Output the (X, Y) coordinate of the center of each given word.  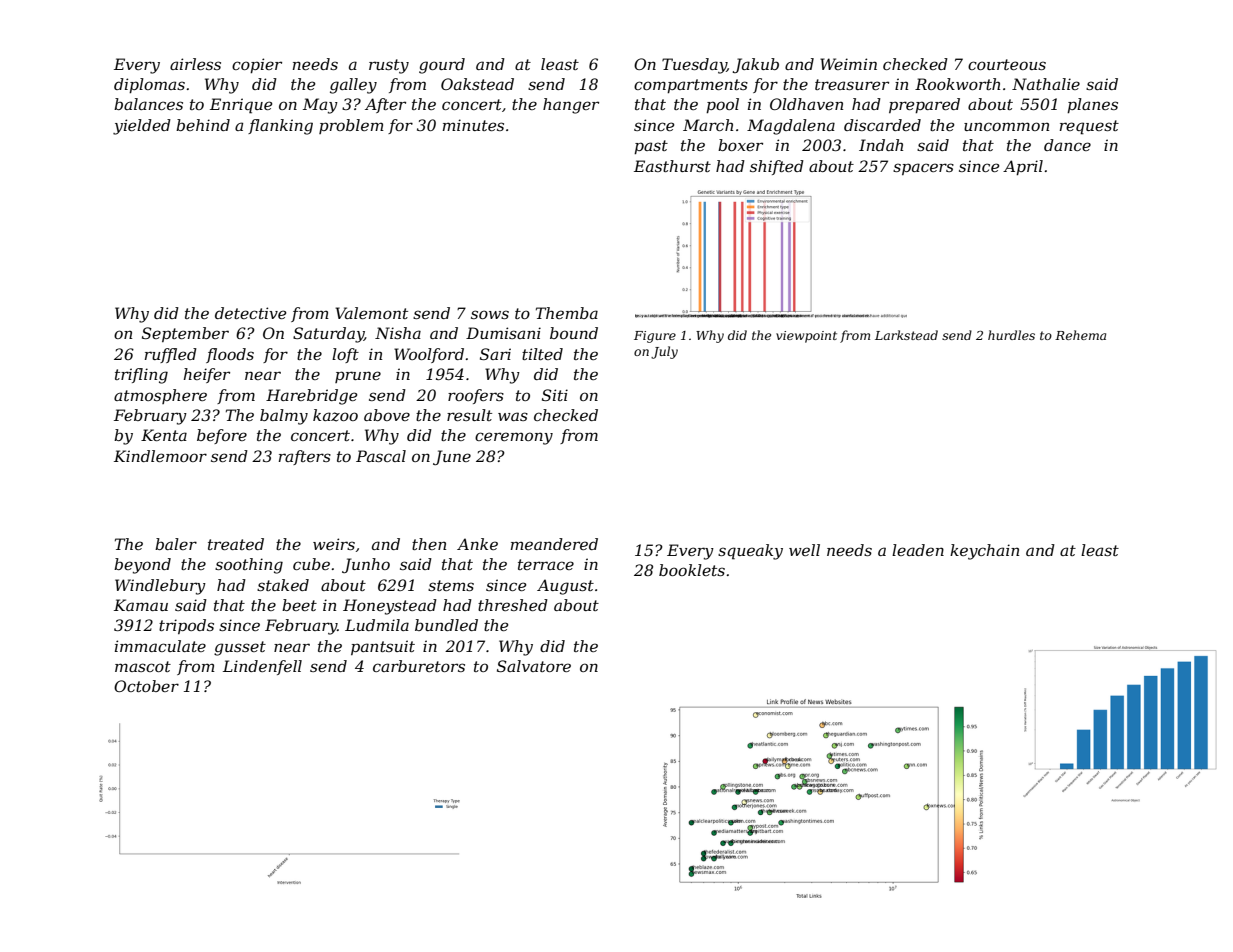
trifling (141, 376)
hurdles (1011, 335)
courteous (1007, 64)
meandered (554, 544)
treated (236, 544)
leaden (918, 550)
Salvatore (534, 666)
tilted (542, 354)
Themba (567, 313)
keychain (984, 552)
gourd (442, 66)
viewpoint (806, 337)
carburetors (419, 666)
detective (250, 313)
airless (195, 64)
